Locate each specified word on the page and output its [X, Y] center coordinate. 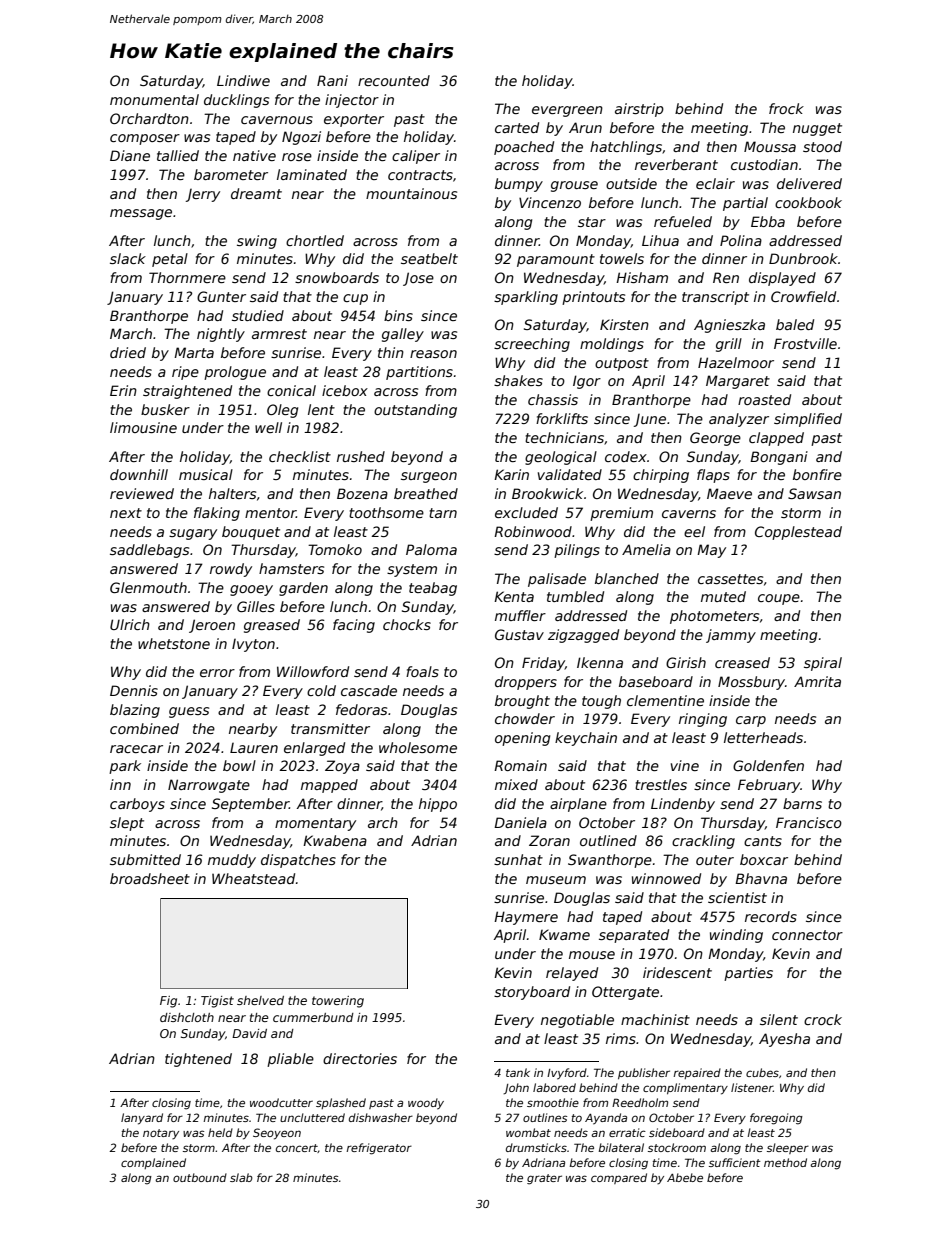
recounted [394, 80]
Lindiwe [243, 80]
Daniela [520, 822]
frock [786, 108]
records [771, 916]
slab [241, 1177]
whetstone [174, 643]
